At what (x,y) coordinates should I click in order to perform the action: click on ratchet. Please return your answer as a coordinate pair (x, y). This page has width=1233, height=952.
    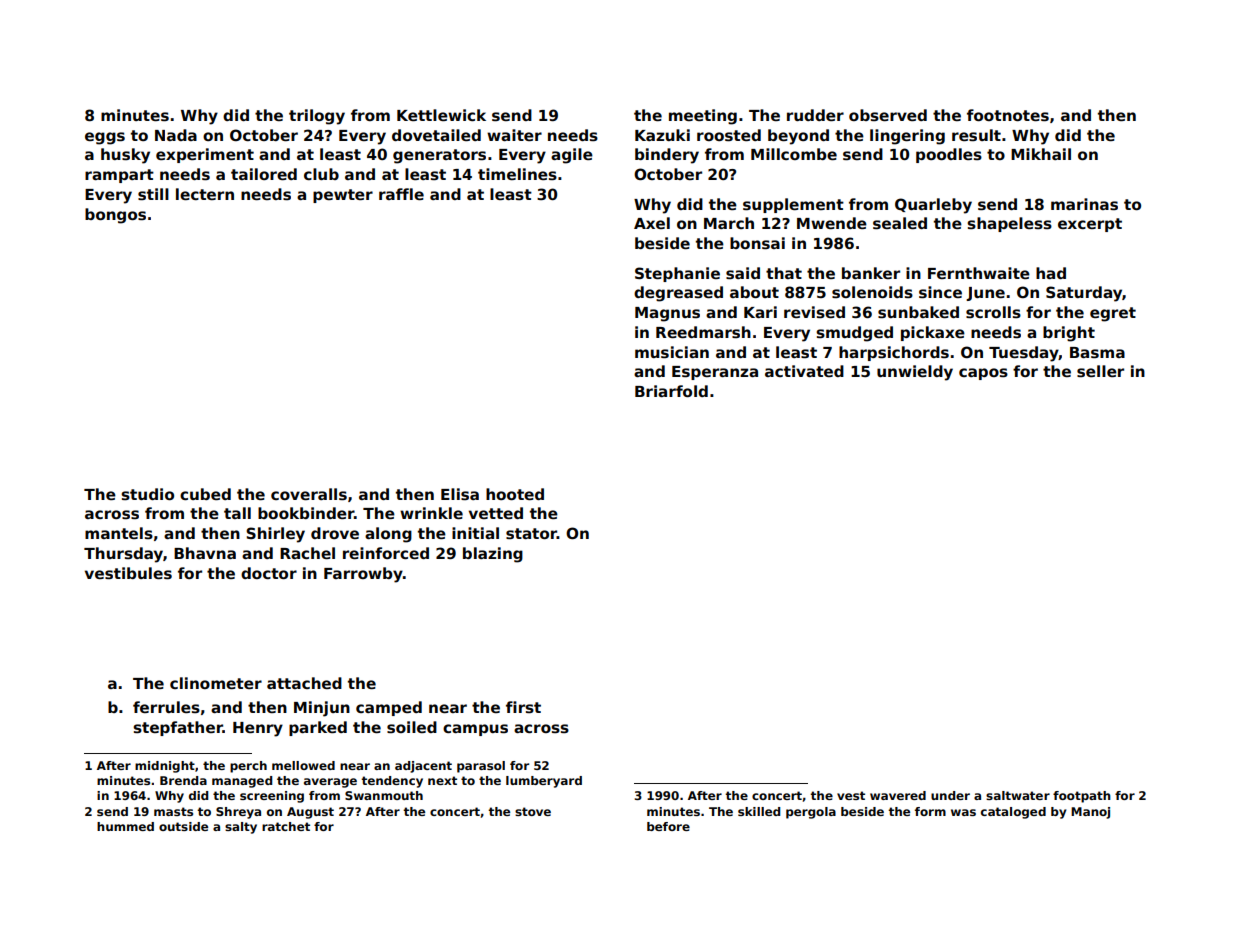
    Looking at the image, I should click on (286, 826).
